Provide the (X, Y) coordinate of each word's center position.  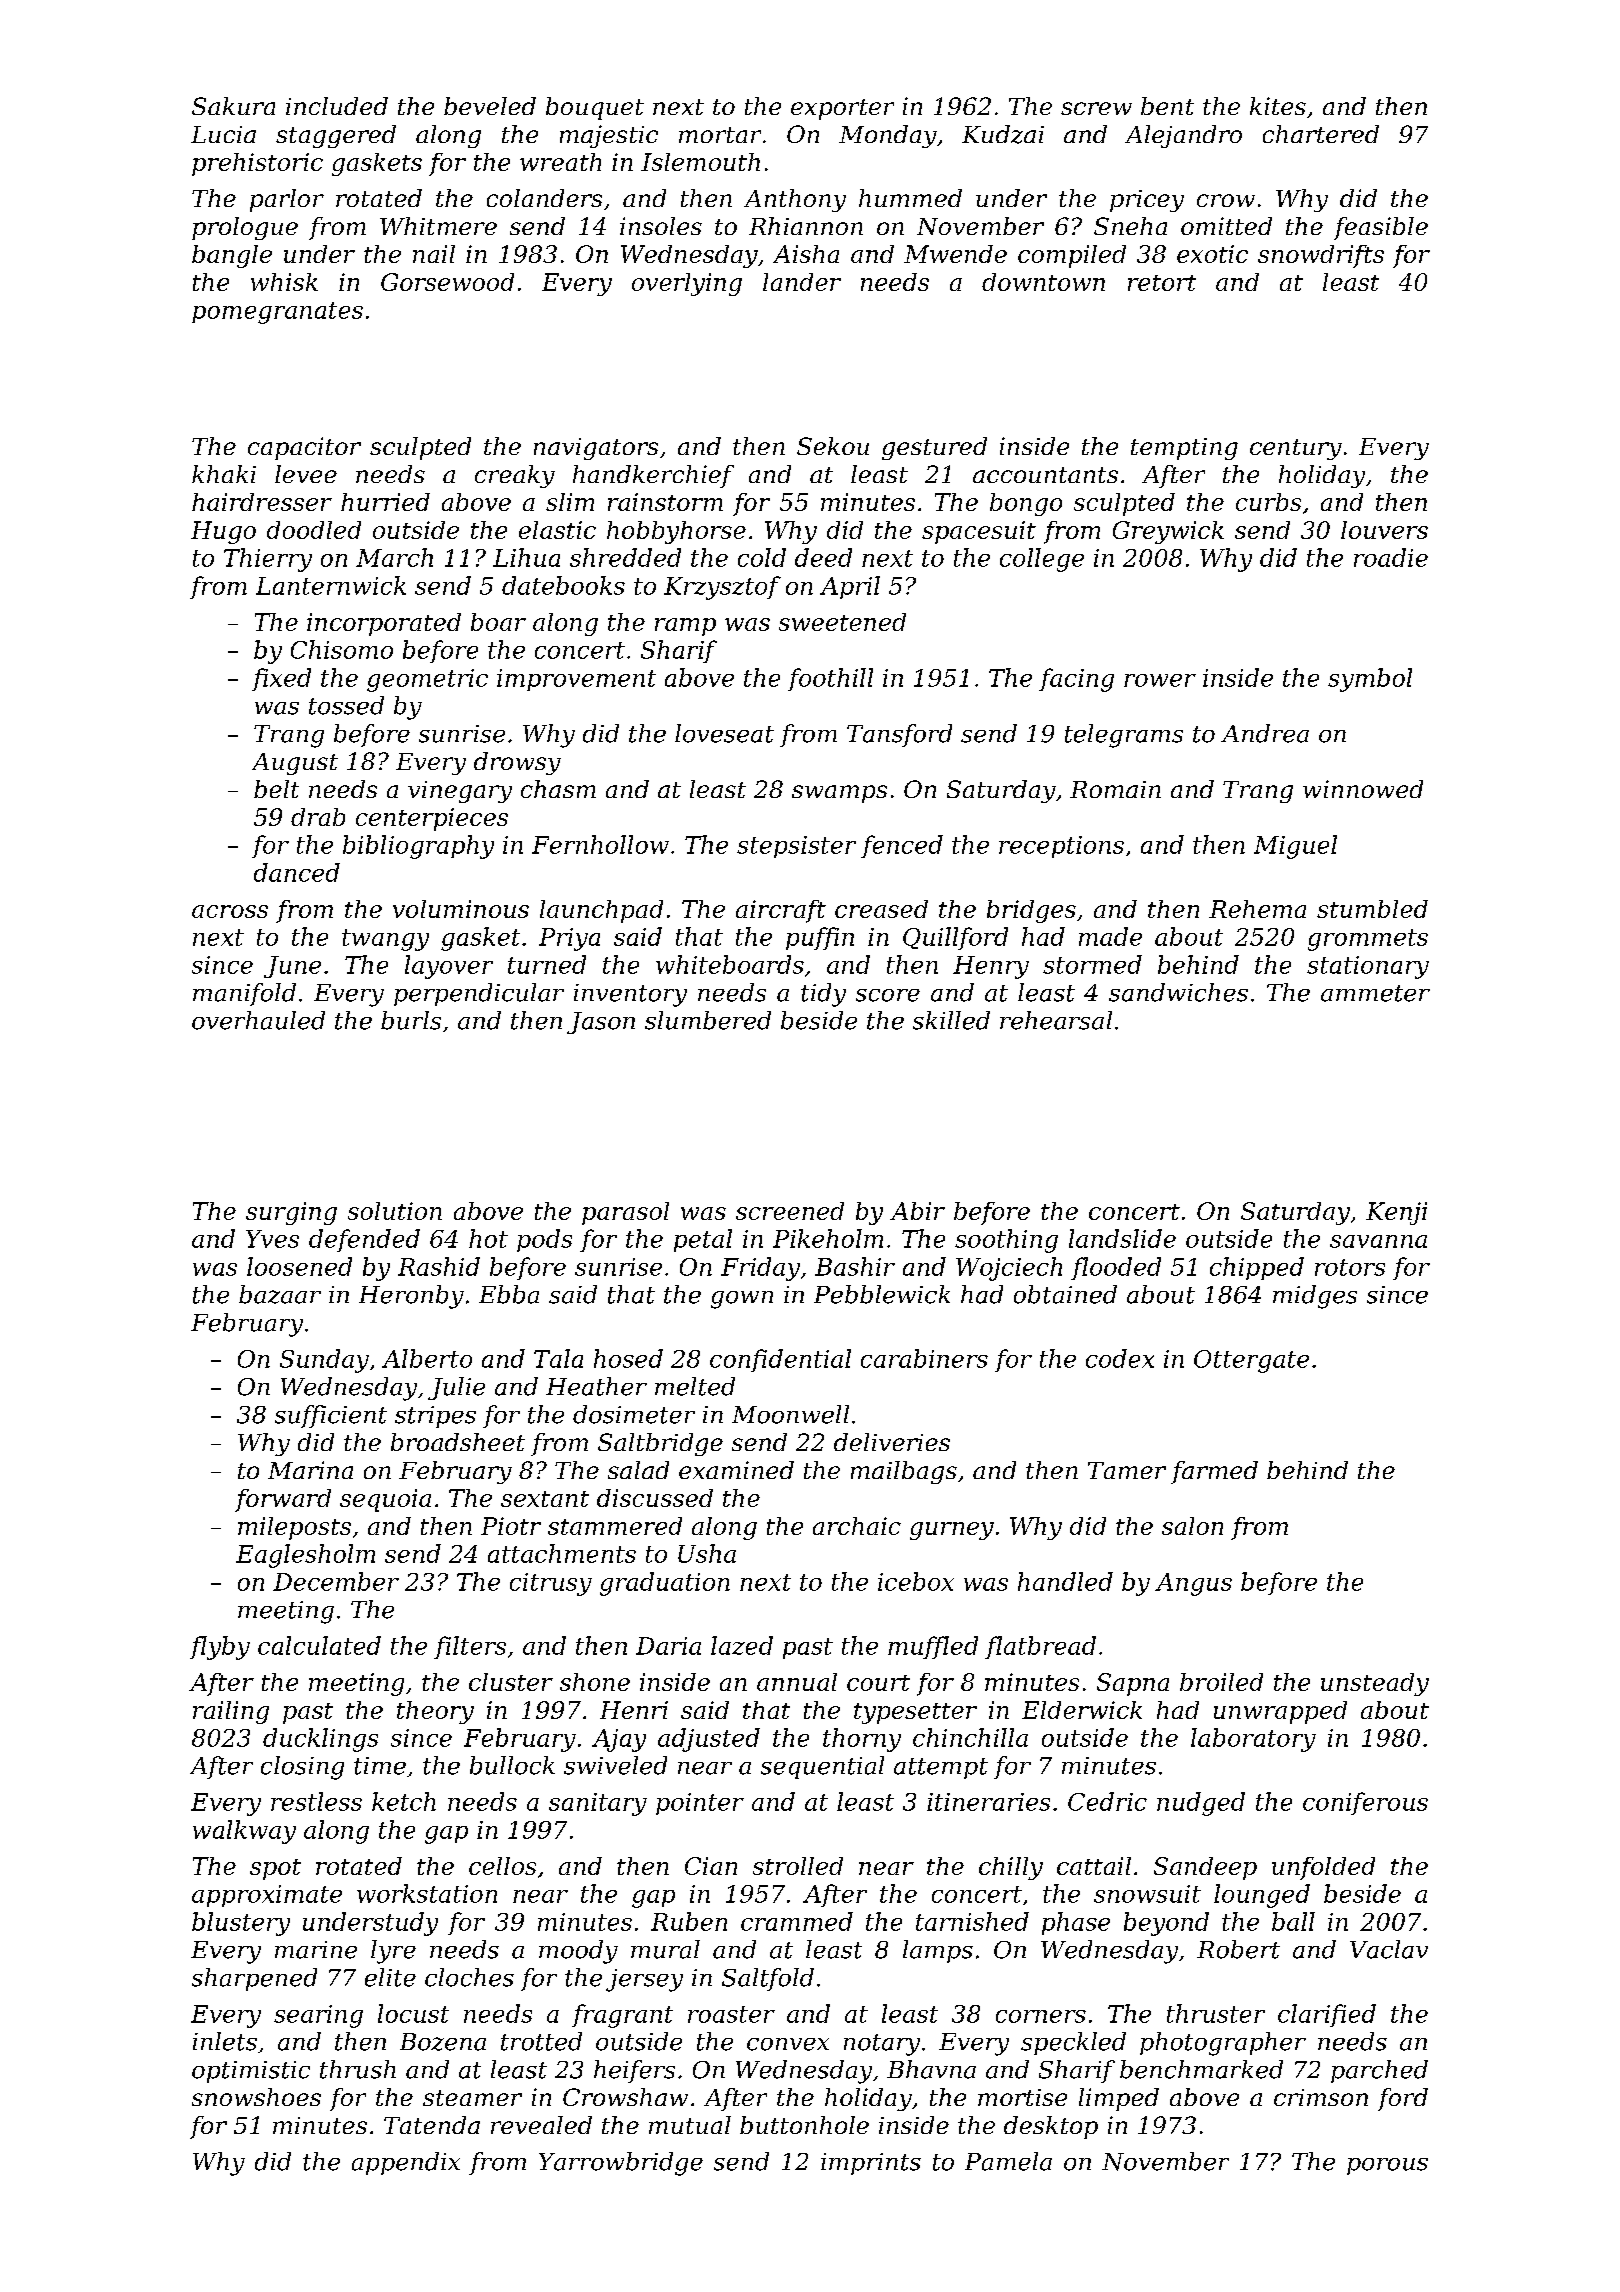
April (850, 587)
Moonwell (790, 1414)
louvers (1384, 530)
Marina (310, 1470)
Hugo (223, 532)
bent (1167, 106)
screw (1096, 108)
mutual (690, 2125)
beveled (490, 106)
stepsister (796, 847)
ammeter (1375, 993)
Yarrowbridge (621, 2164)
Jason (601, 1023)
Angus (1193, 1584)
